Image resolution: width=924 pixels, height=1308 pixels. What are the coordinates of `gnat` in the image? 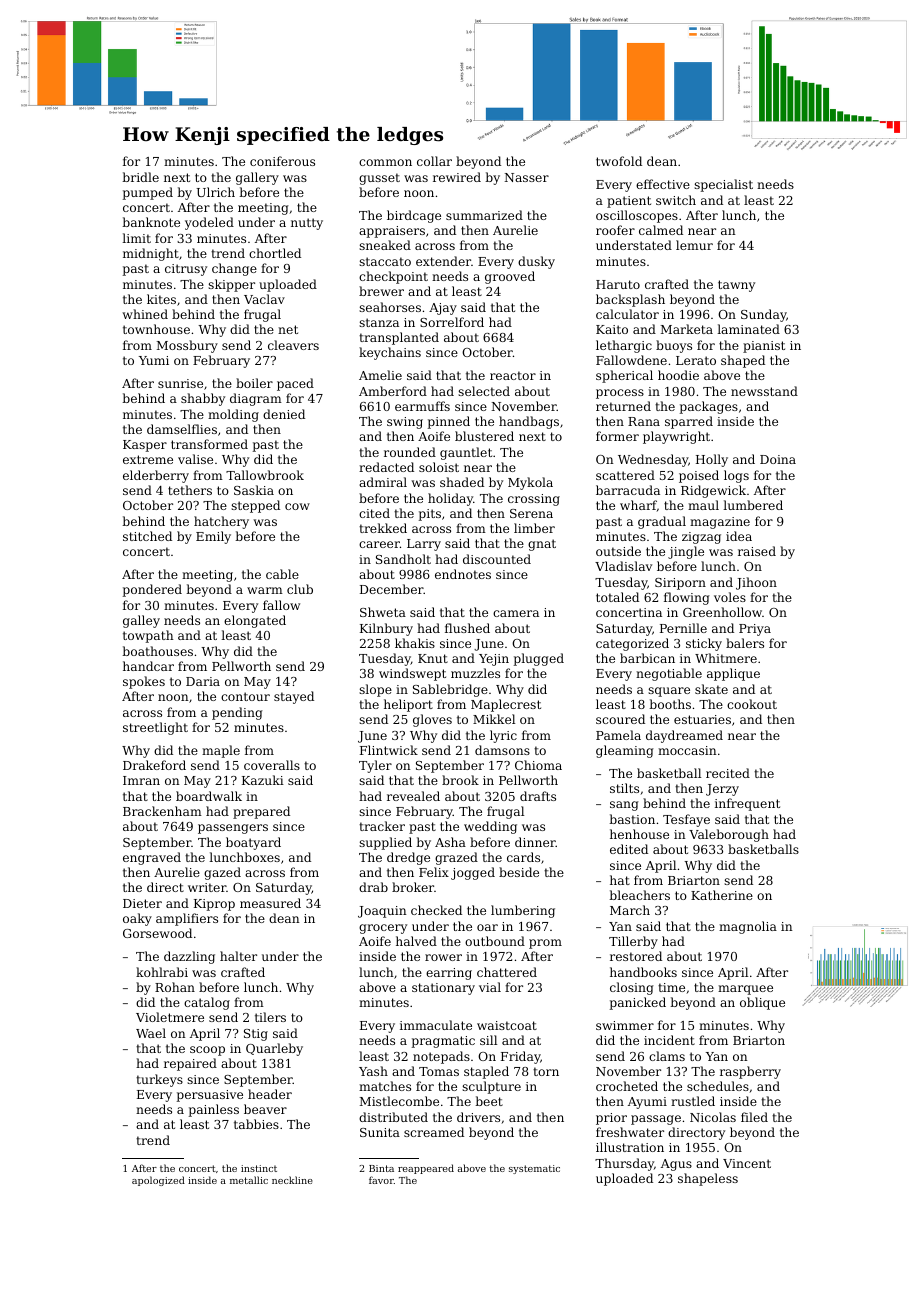 It's located at (542, 545).
